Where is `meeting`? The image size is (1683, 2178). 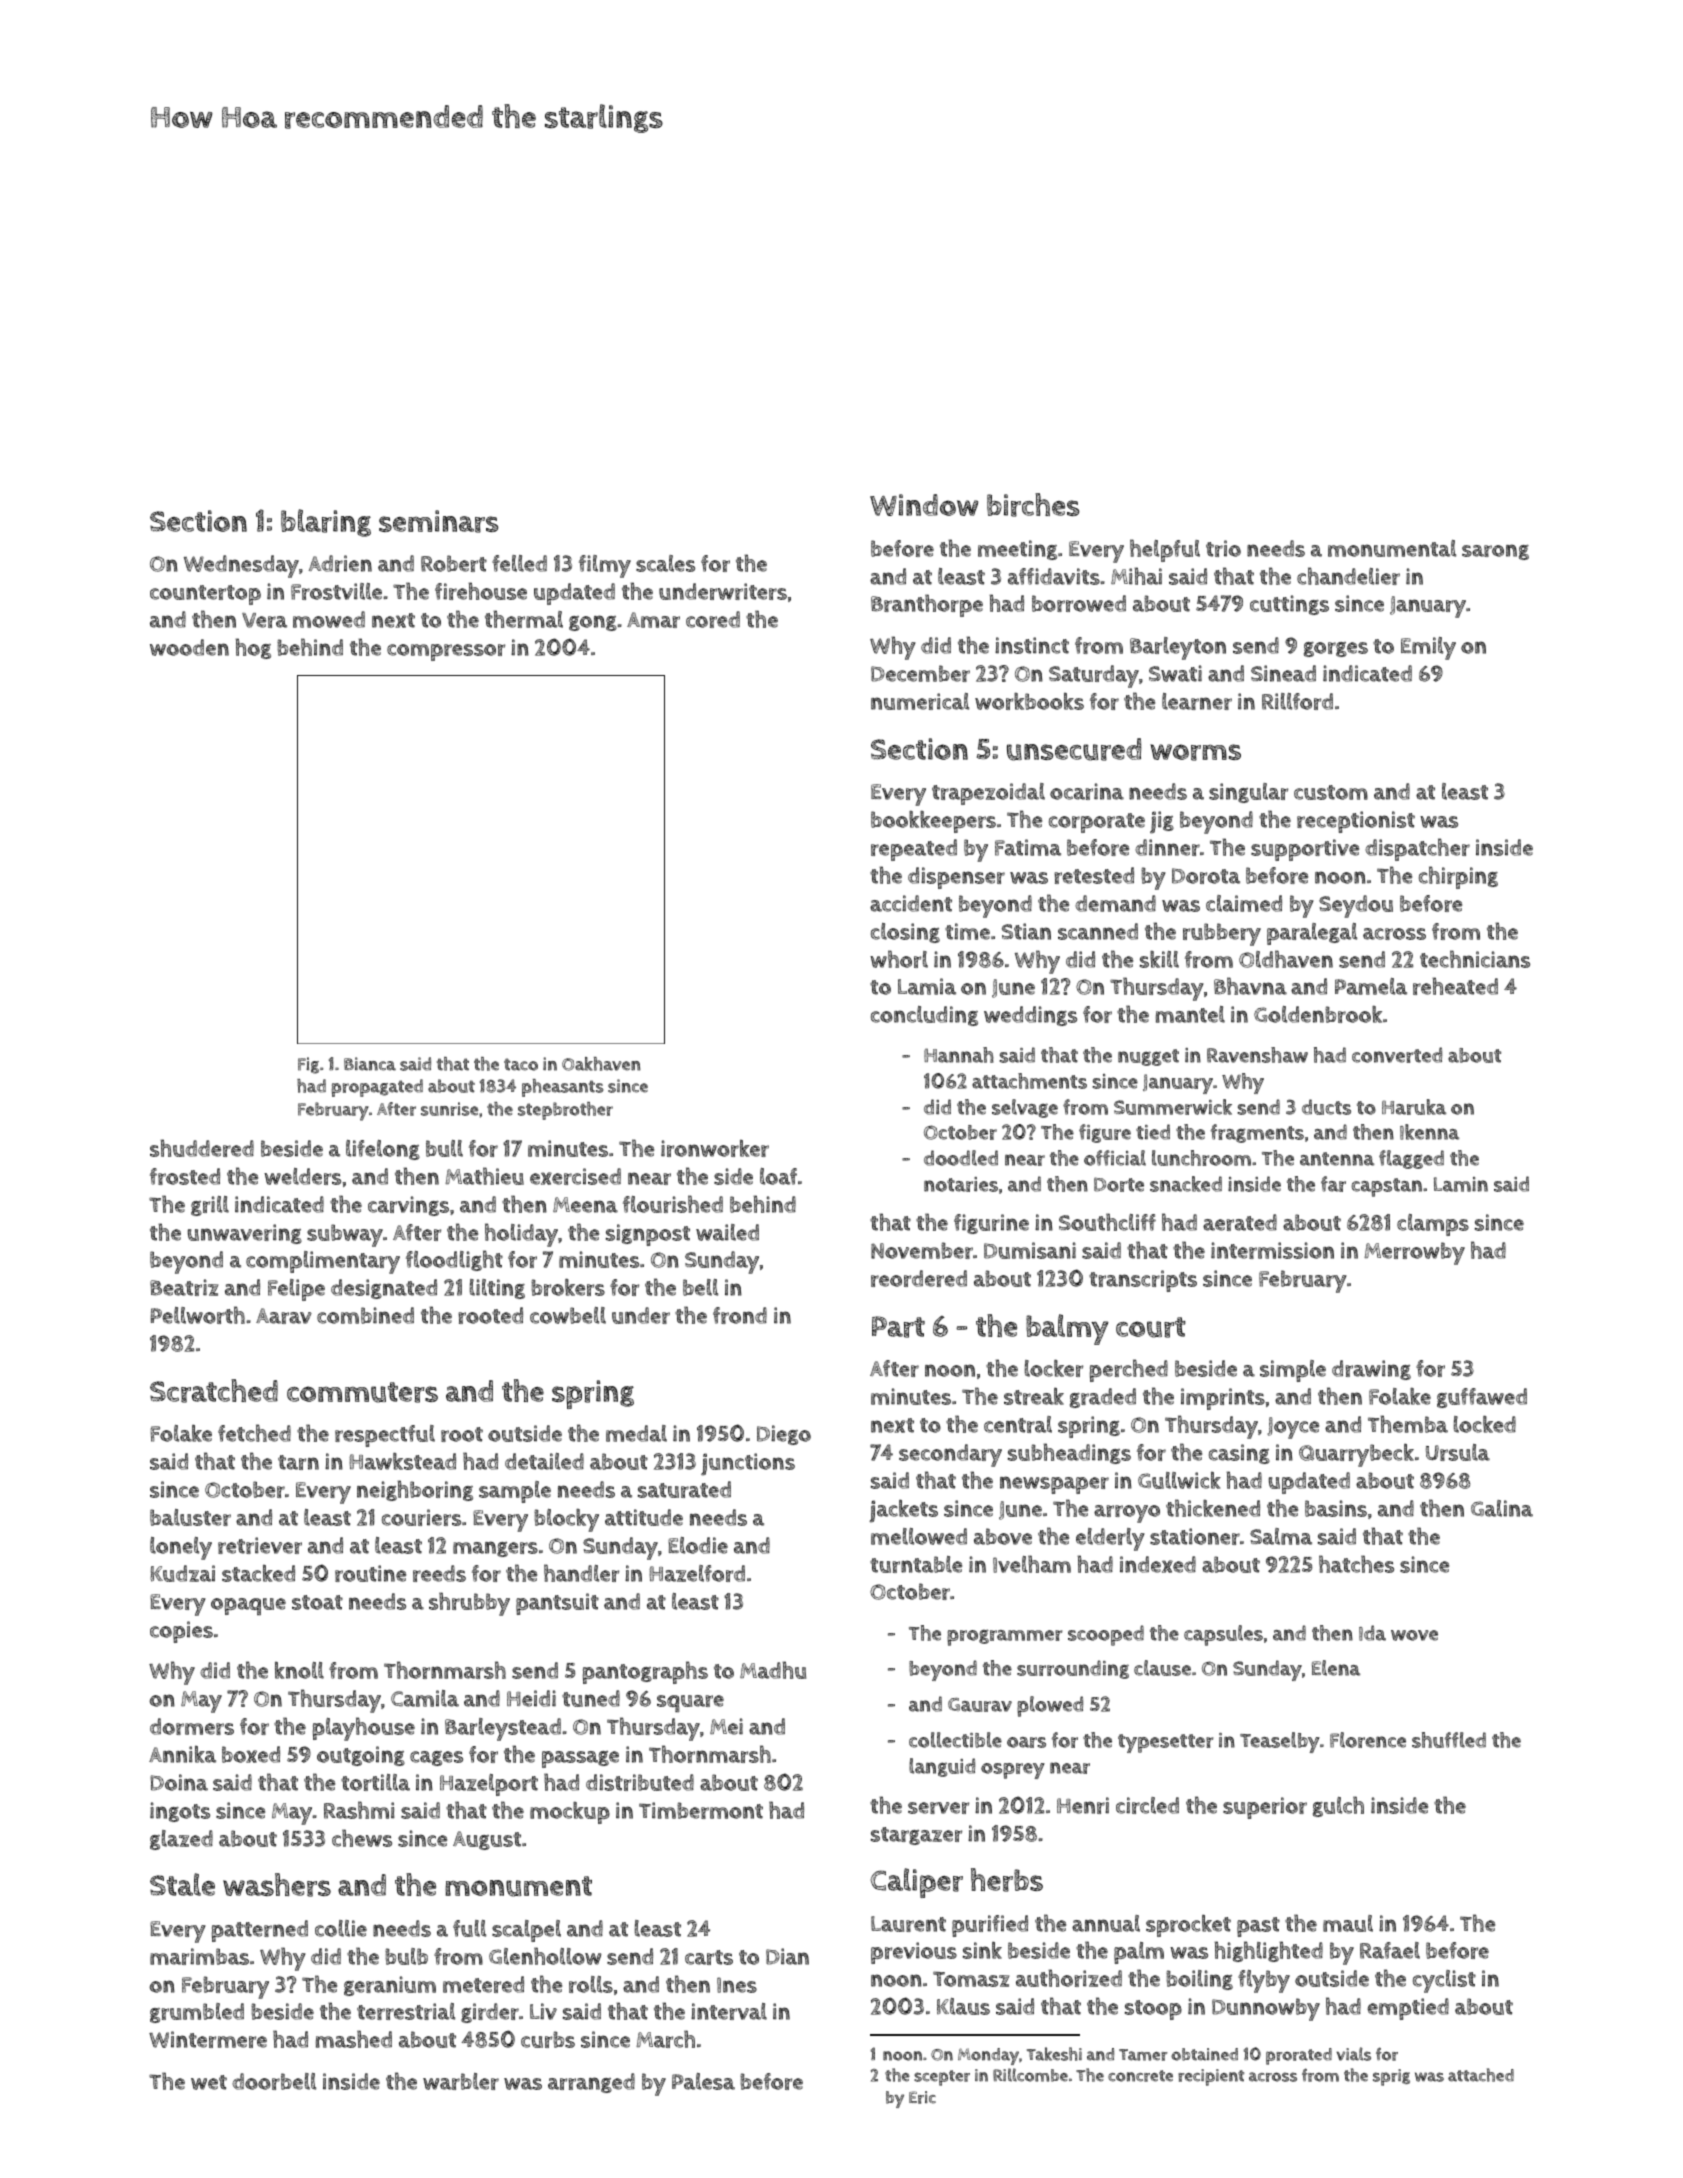
meeting is located at coordinates (1017, 550).
